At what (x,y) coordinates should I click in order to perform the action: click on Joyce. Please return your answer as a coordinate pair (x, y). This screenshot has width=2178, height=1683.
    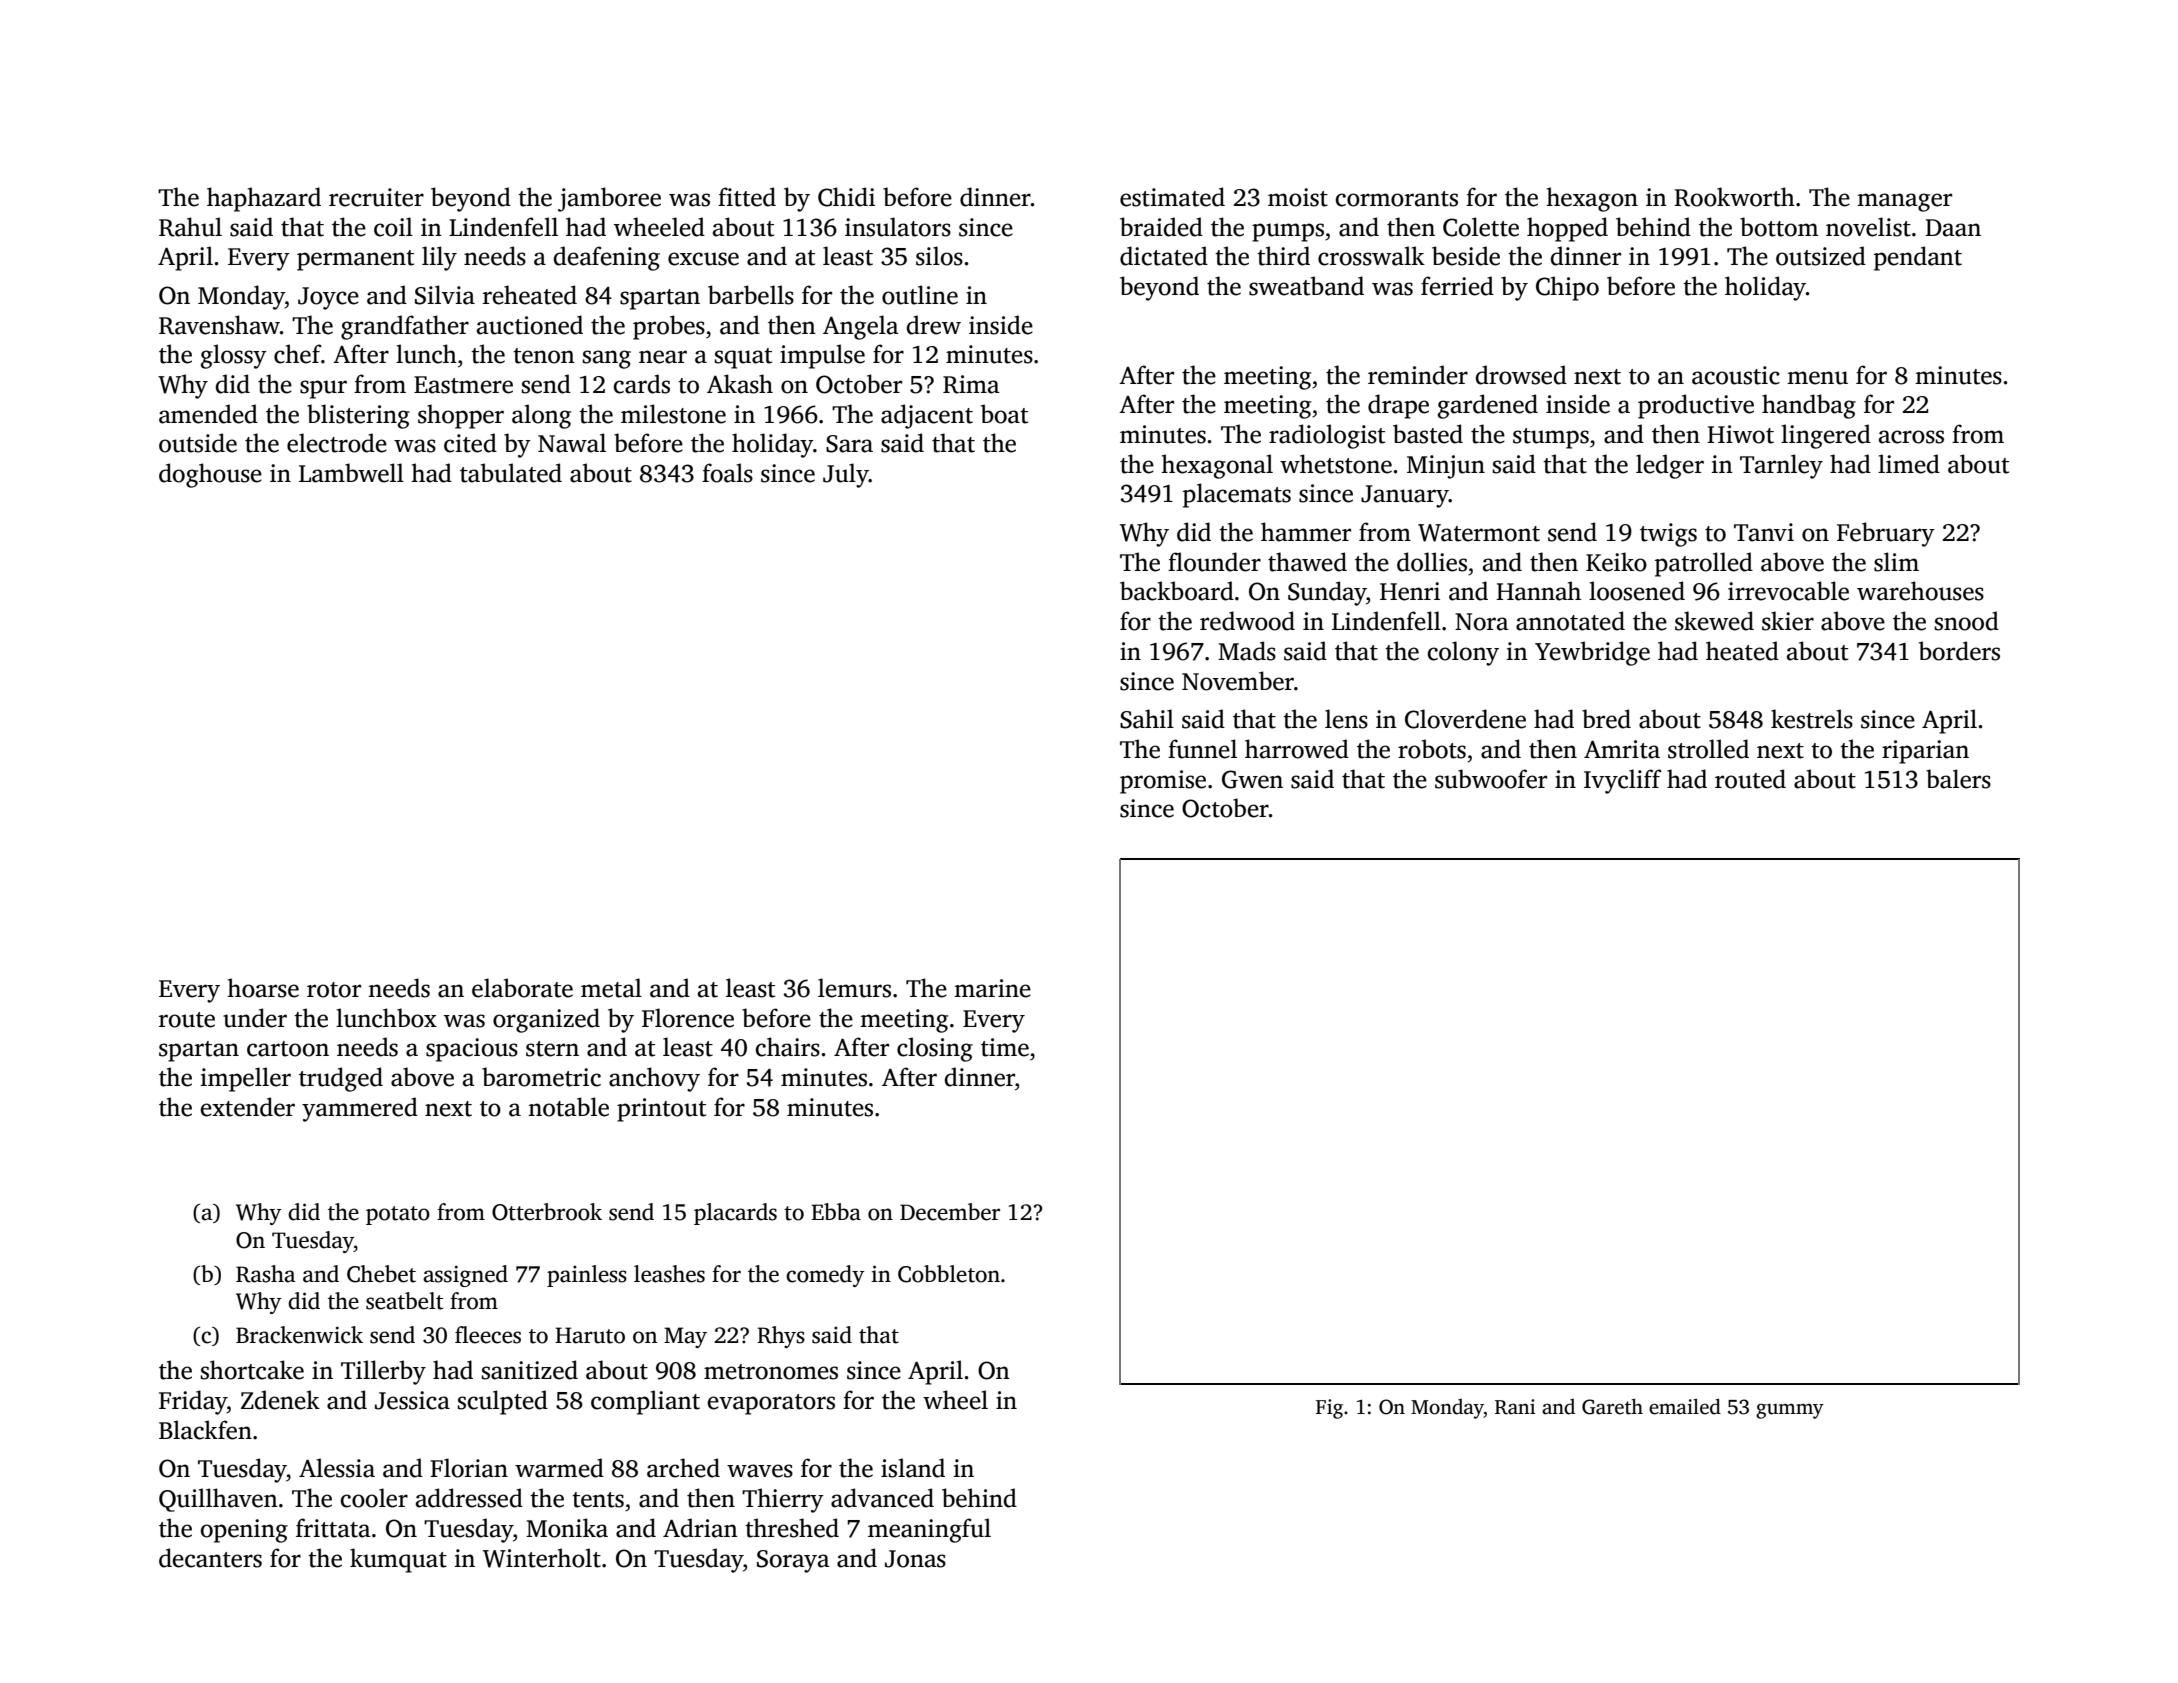
    Looking at the image, I should click on (328, 298).
